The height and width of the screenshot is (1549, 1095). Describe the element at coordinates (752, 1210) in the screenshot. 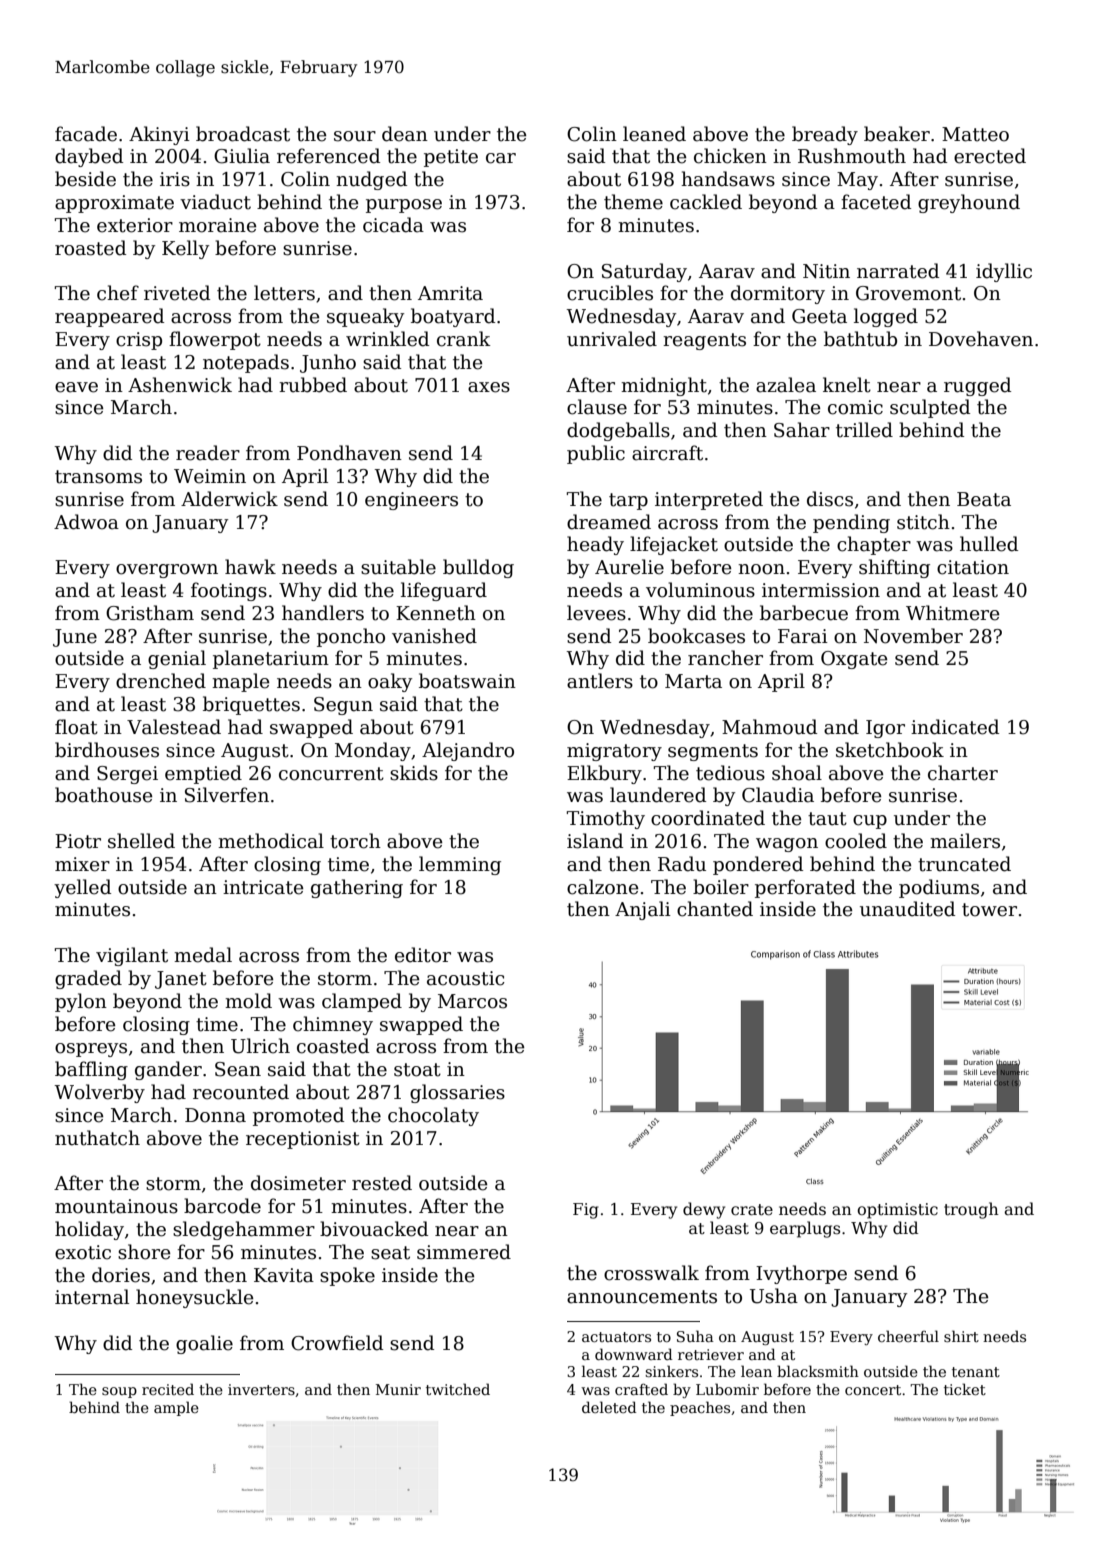

I see `crate` at that location.
